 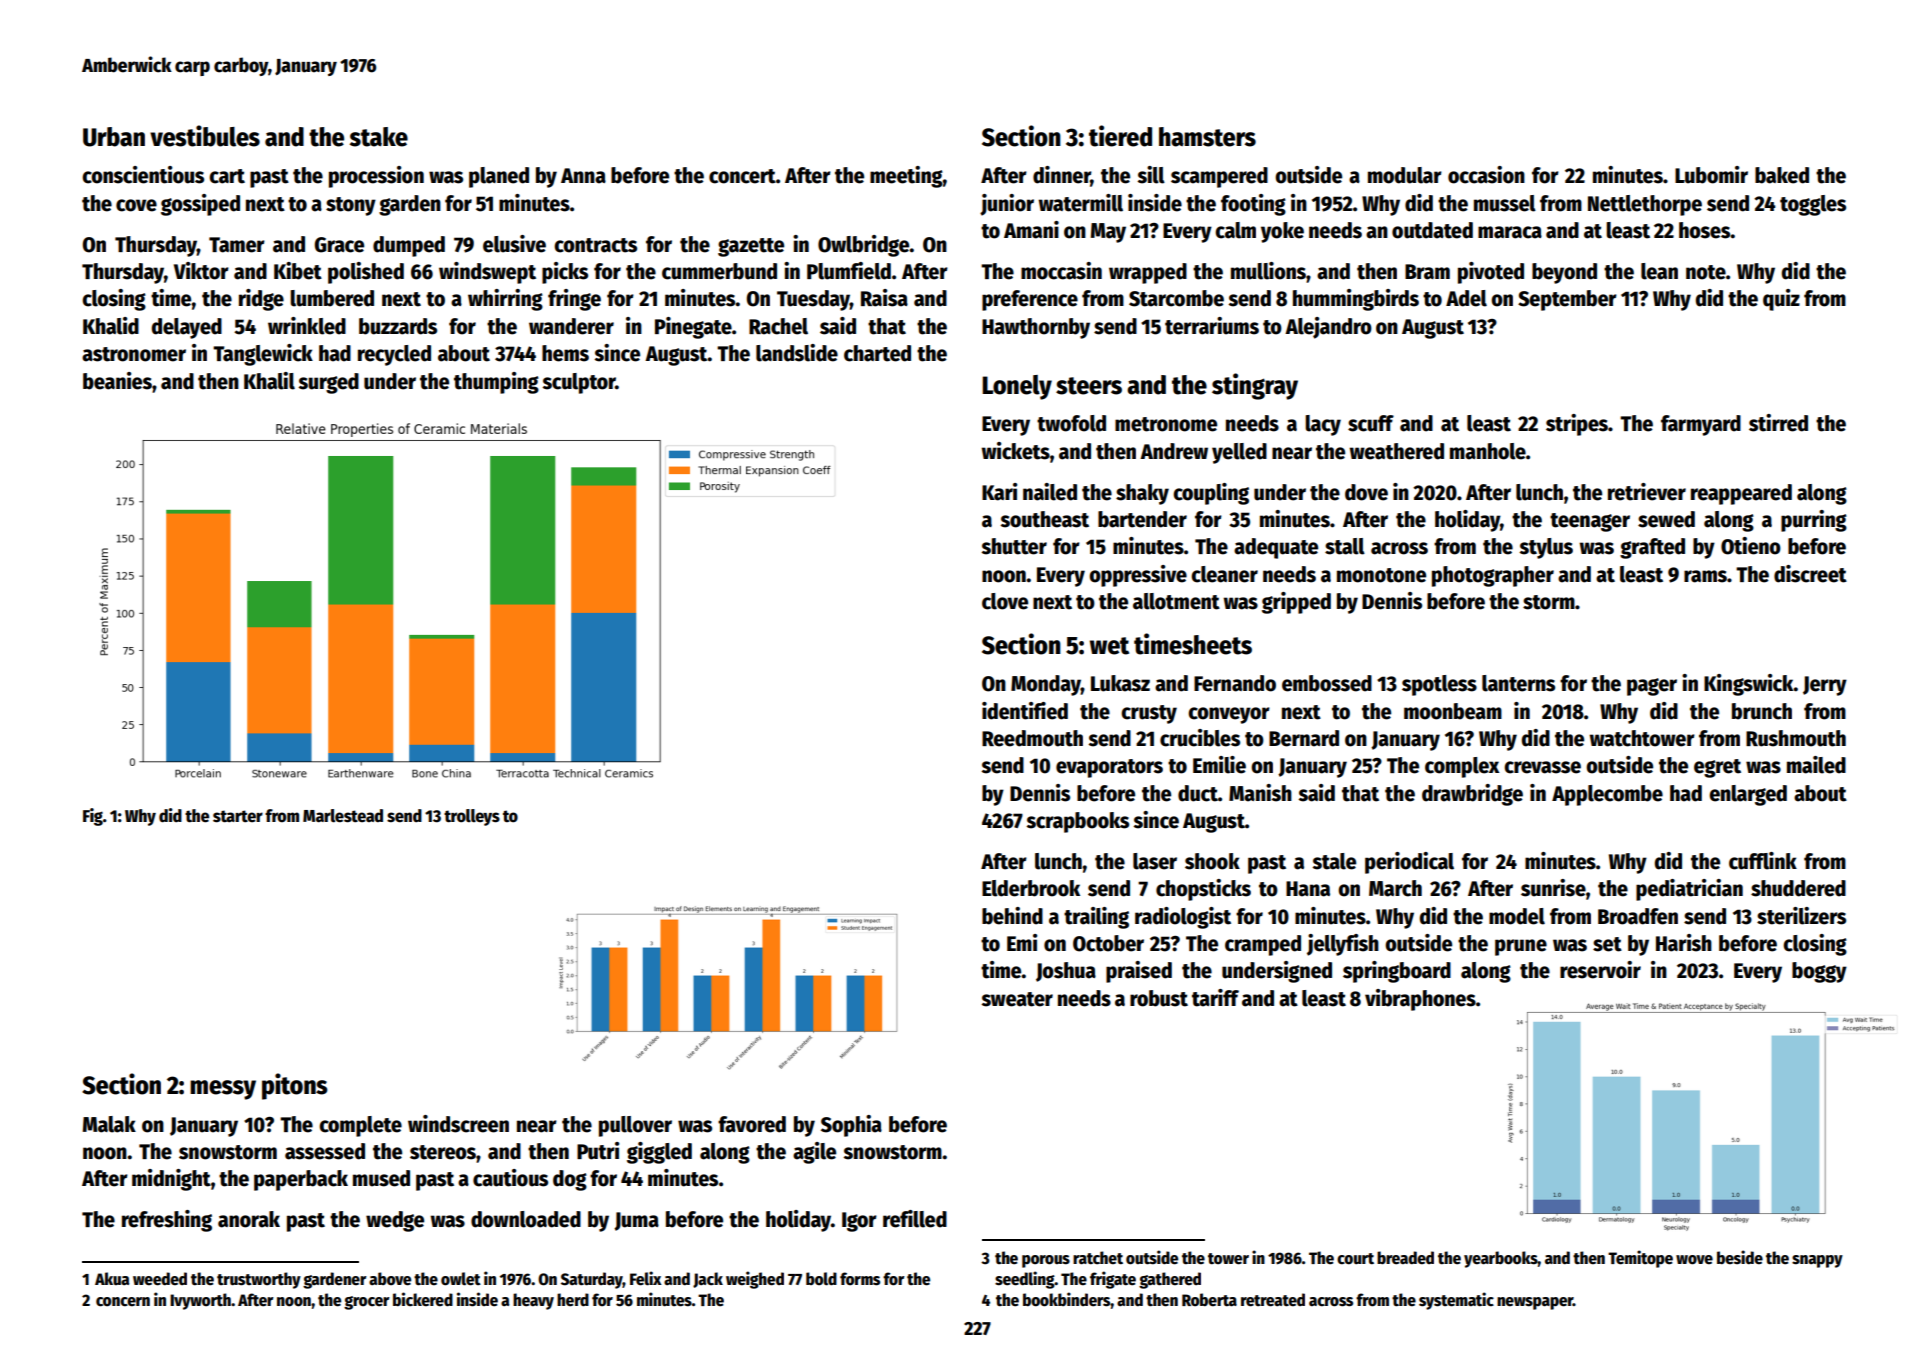 What do you see at coordinates (1564, 273) in the image?
I see `beyond` at bounding box center [1564, 273].
